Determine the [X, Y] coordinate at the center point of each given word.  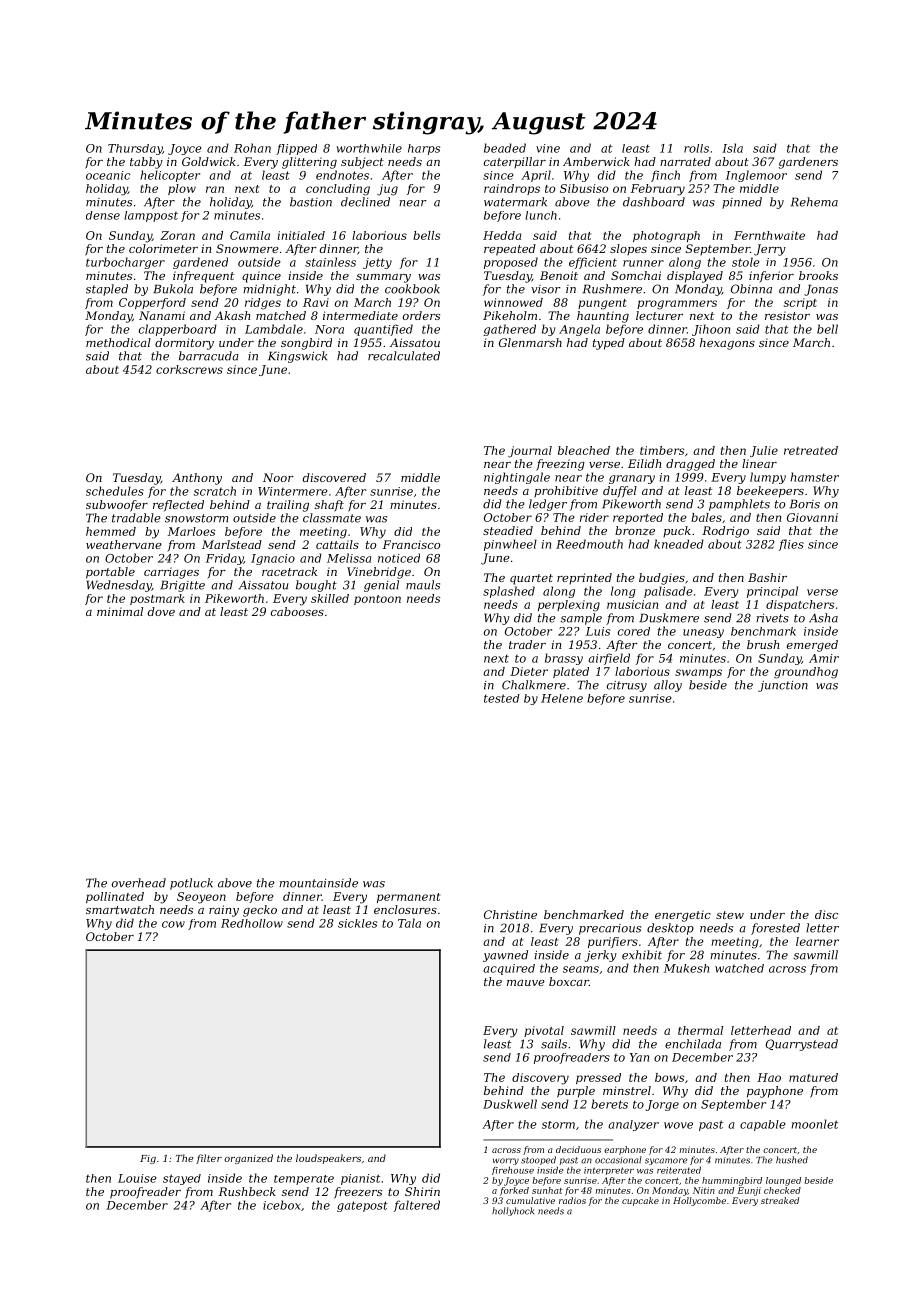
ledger [548, 505]
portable [110, 573]
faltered [417, 1206]
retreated [811, 450]
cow [173, 924]
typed [609, 344]
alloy [668, 686]
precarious [610, 929]
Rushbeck [247, 1191]
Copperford [152, 303]
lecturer [659, 315]
